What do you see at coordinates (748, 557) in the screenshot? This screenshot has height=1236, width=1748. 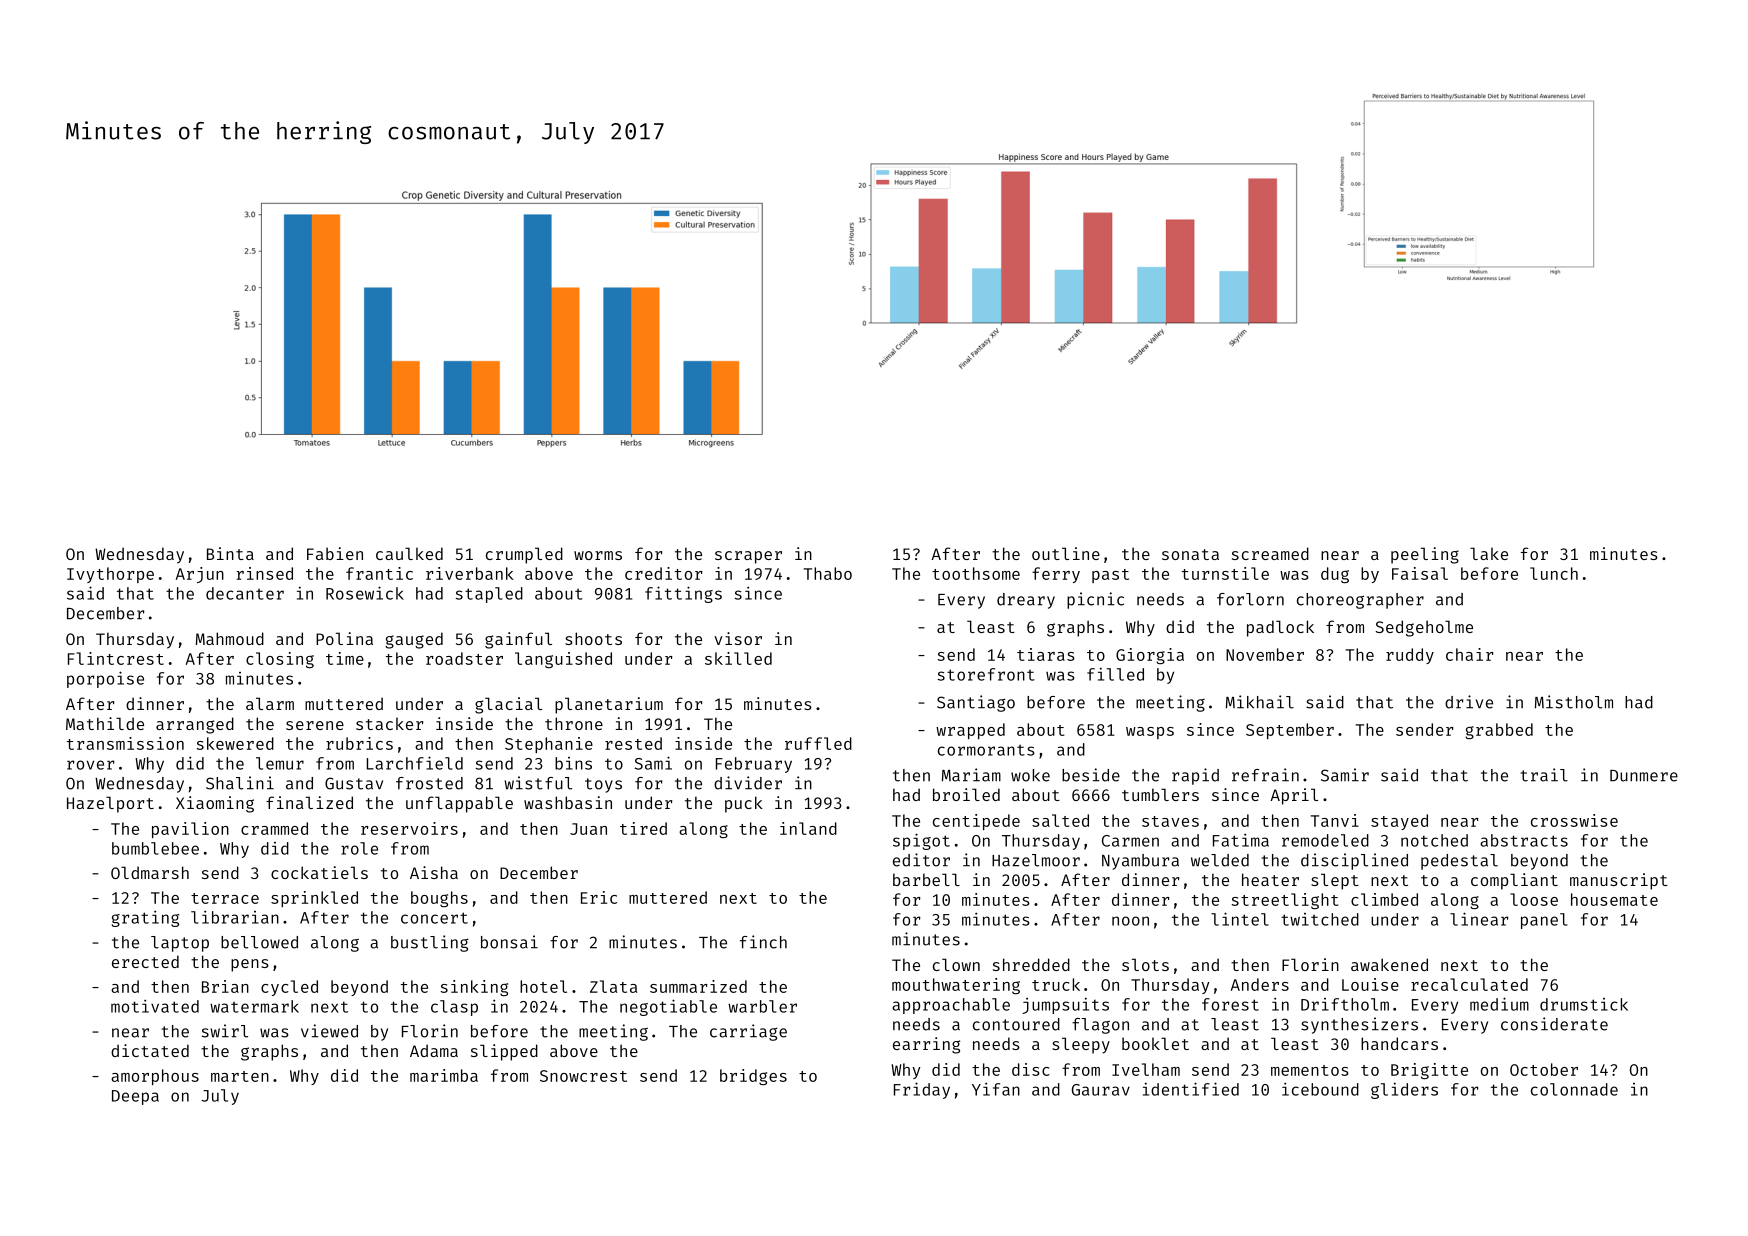 I see `scraper` at bounding box center [748, 557].
